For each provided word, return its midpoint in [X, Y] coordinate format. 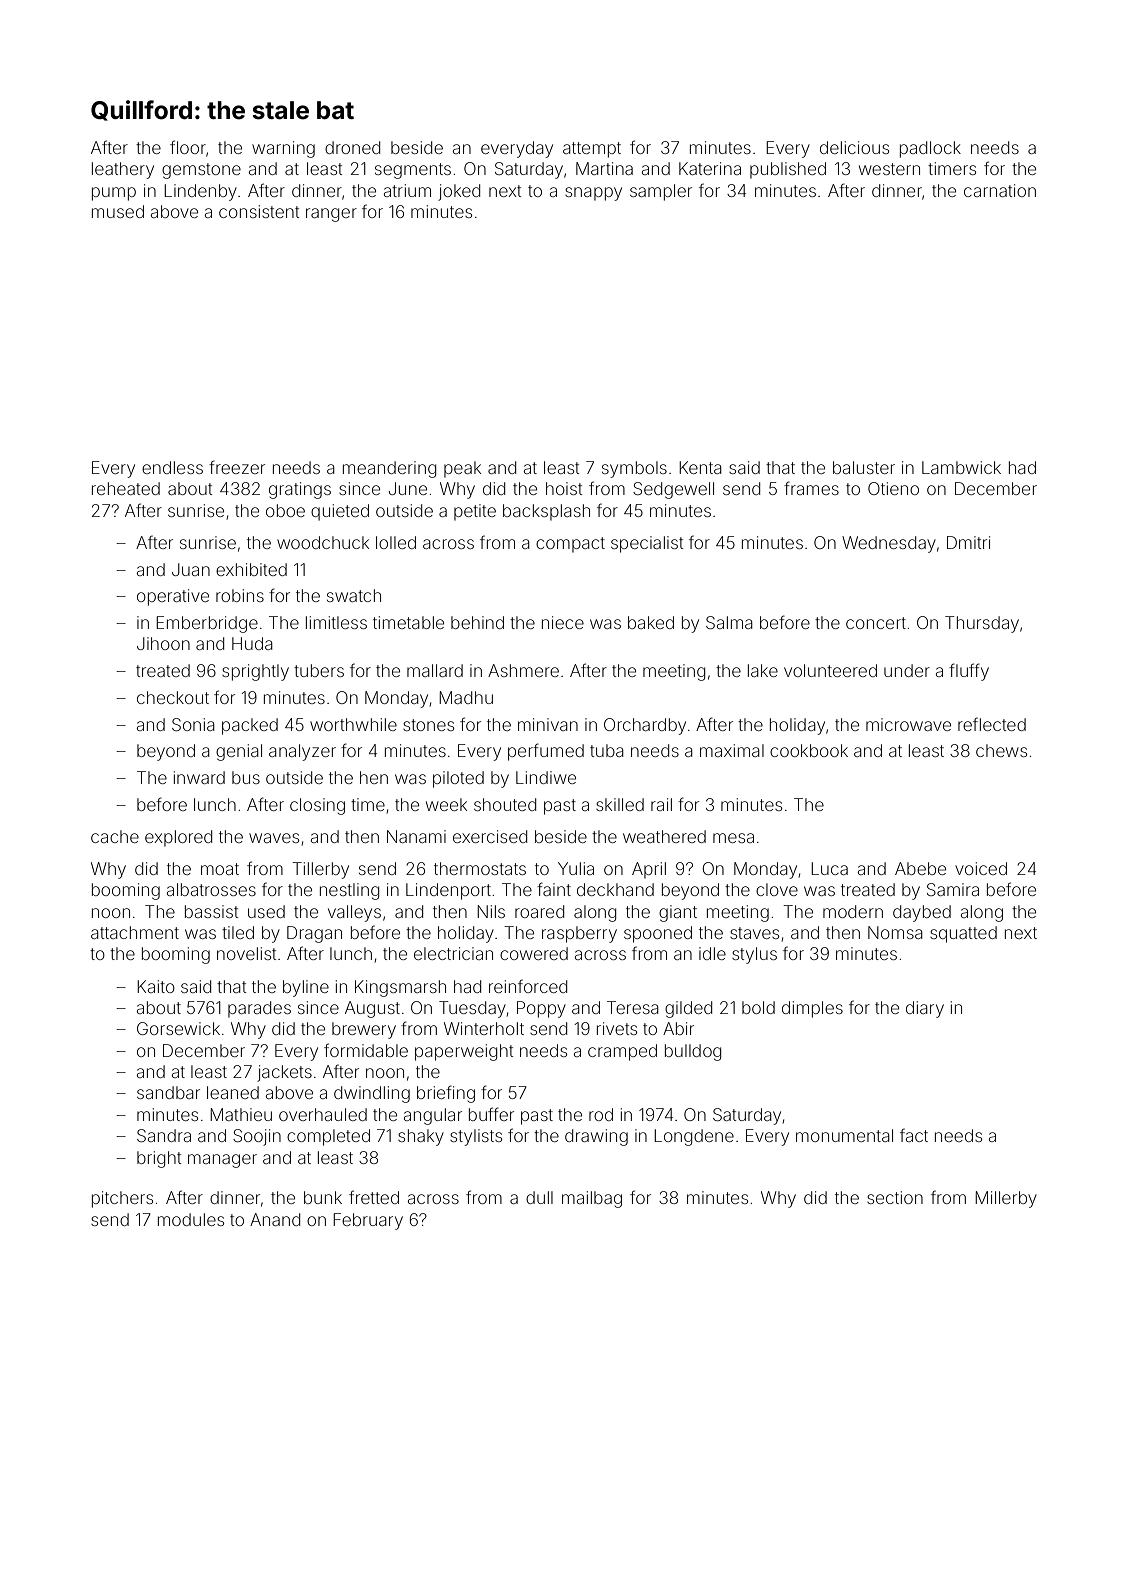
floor [188, 147]
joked [459, 192]
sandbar [168, 1092]
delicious [854, 147]
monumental [844, 1135]
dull [539, 1197]
